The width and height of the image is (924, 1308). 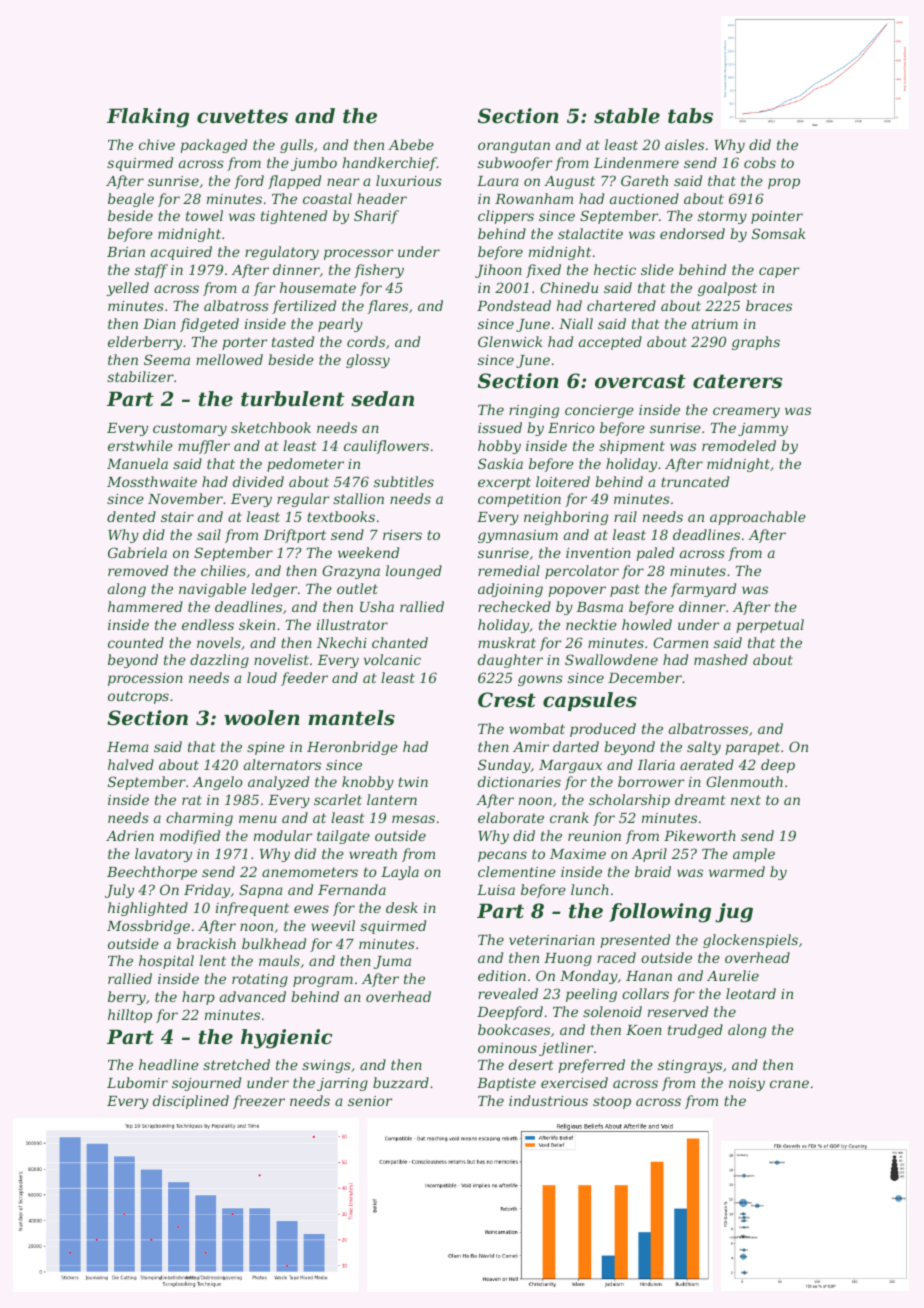 What do you see at coordinates (510, 661) in the image?
I see `daughter` at bounding box center [510, 661].
